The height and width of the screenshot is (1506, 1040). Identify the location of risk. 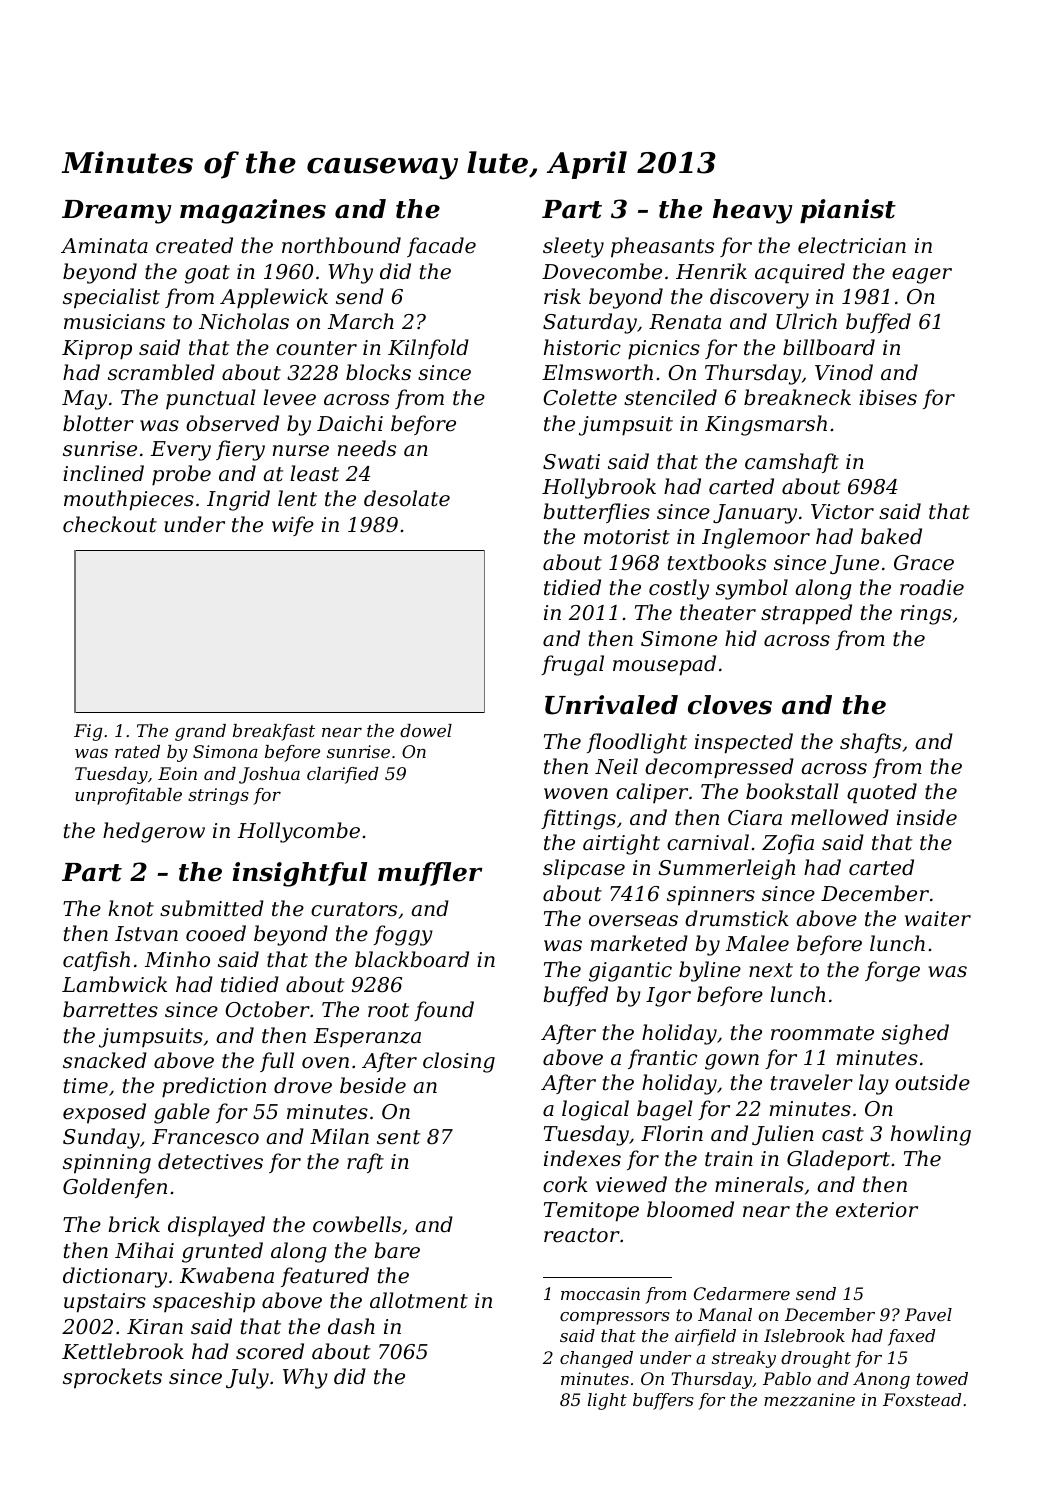
(562, 296).
